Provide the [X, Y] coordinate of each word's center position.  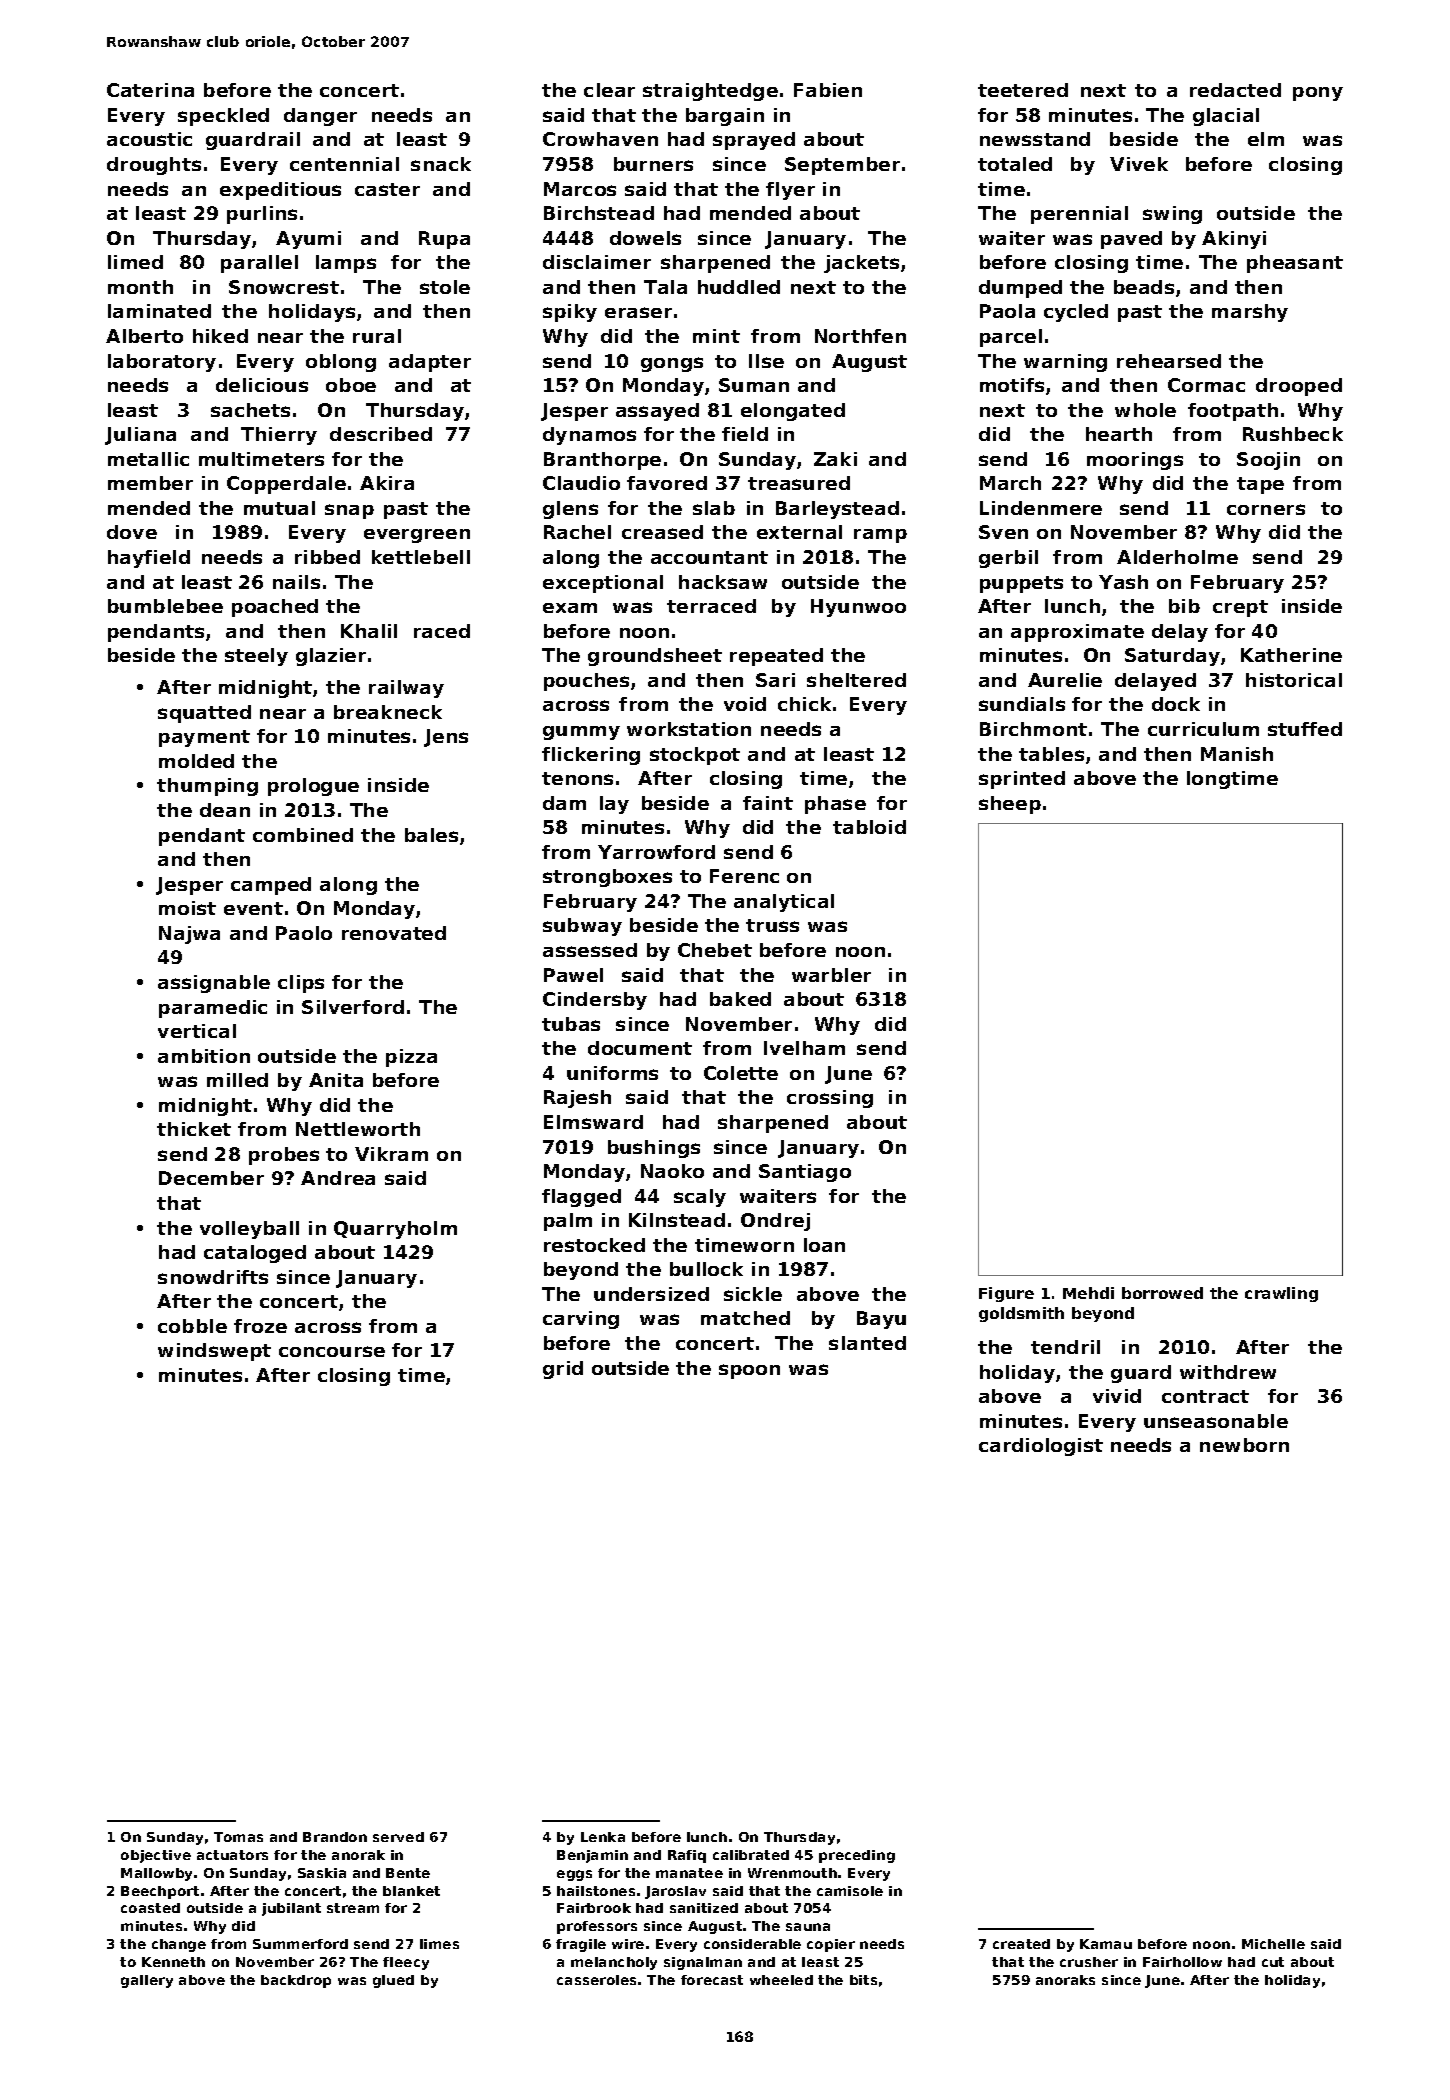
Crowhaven [600, 139]
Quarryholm [395, 1230]
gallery [147, 1981]
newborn [1244, 1445]
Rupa [444, 240]
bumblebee [165, 606]
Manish [1237, 754]
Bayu [881, 1320]
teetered [1023, 90]
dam [564, 803]
